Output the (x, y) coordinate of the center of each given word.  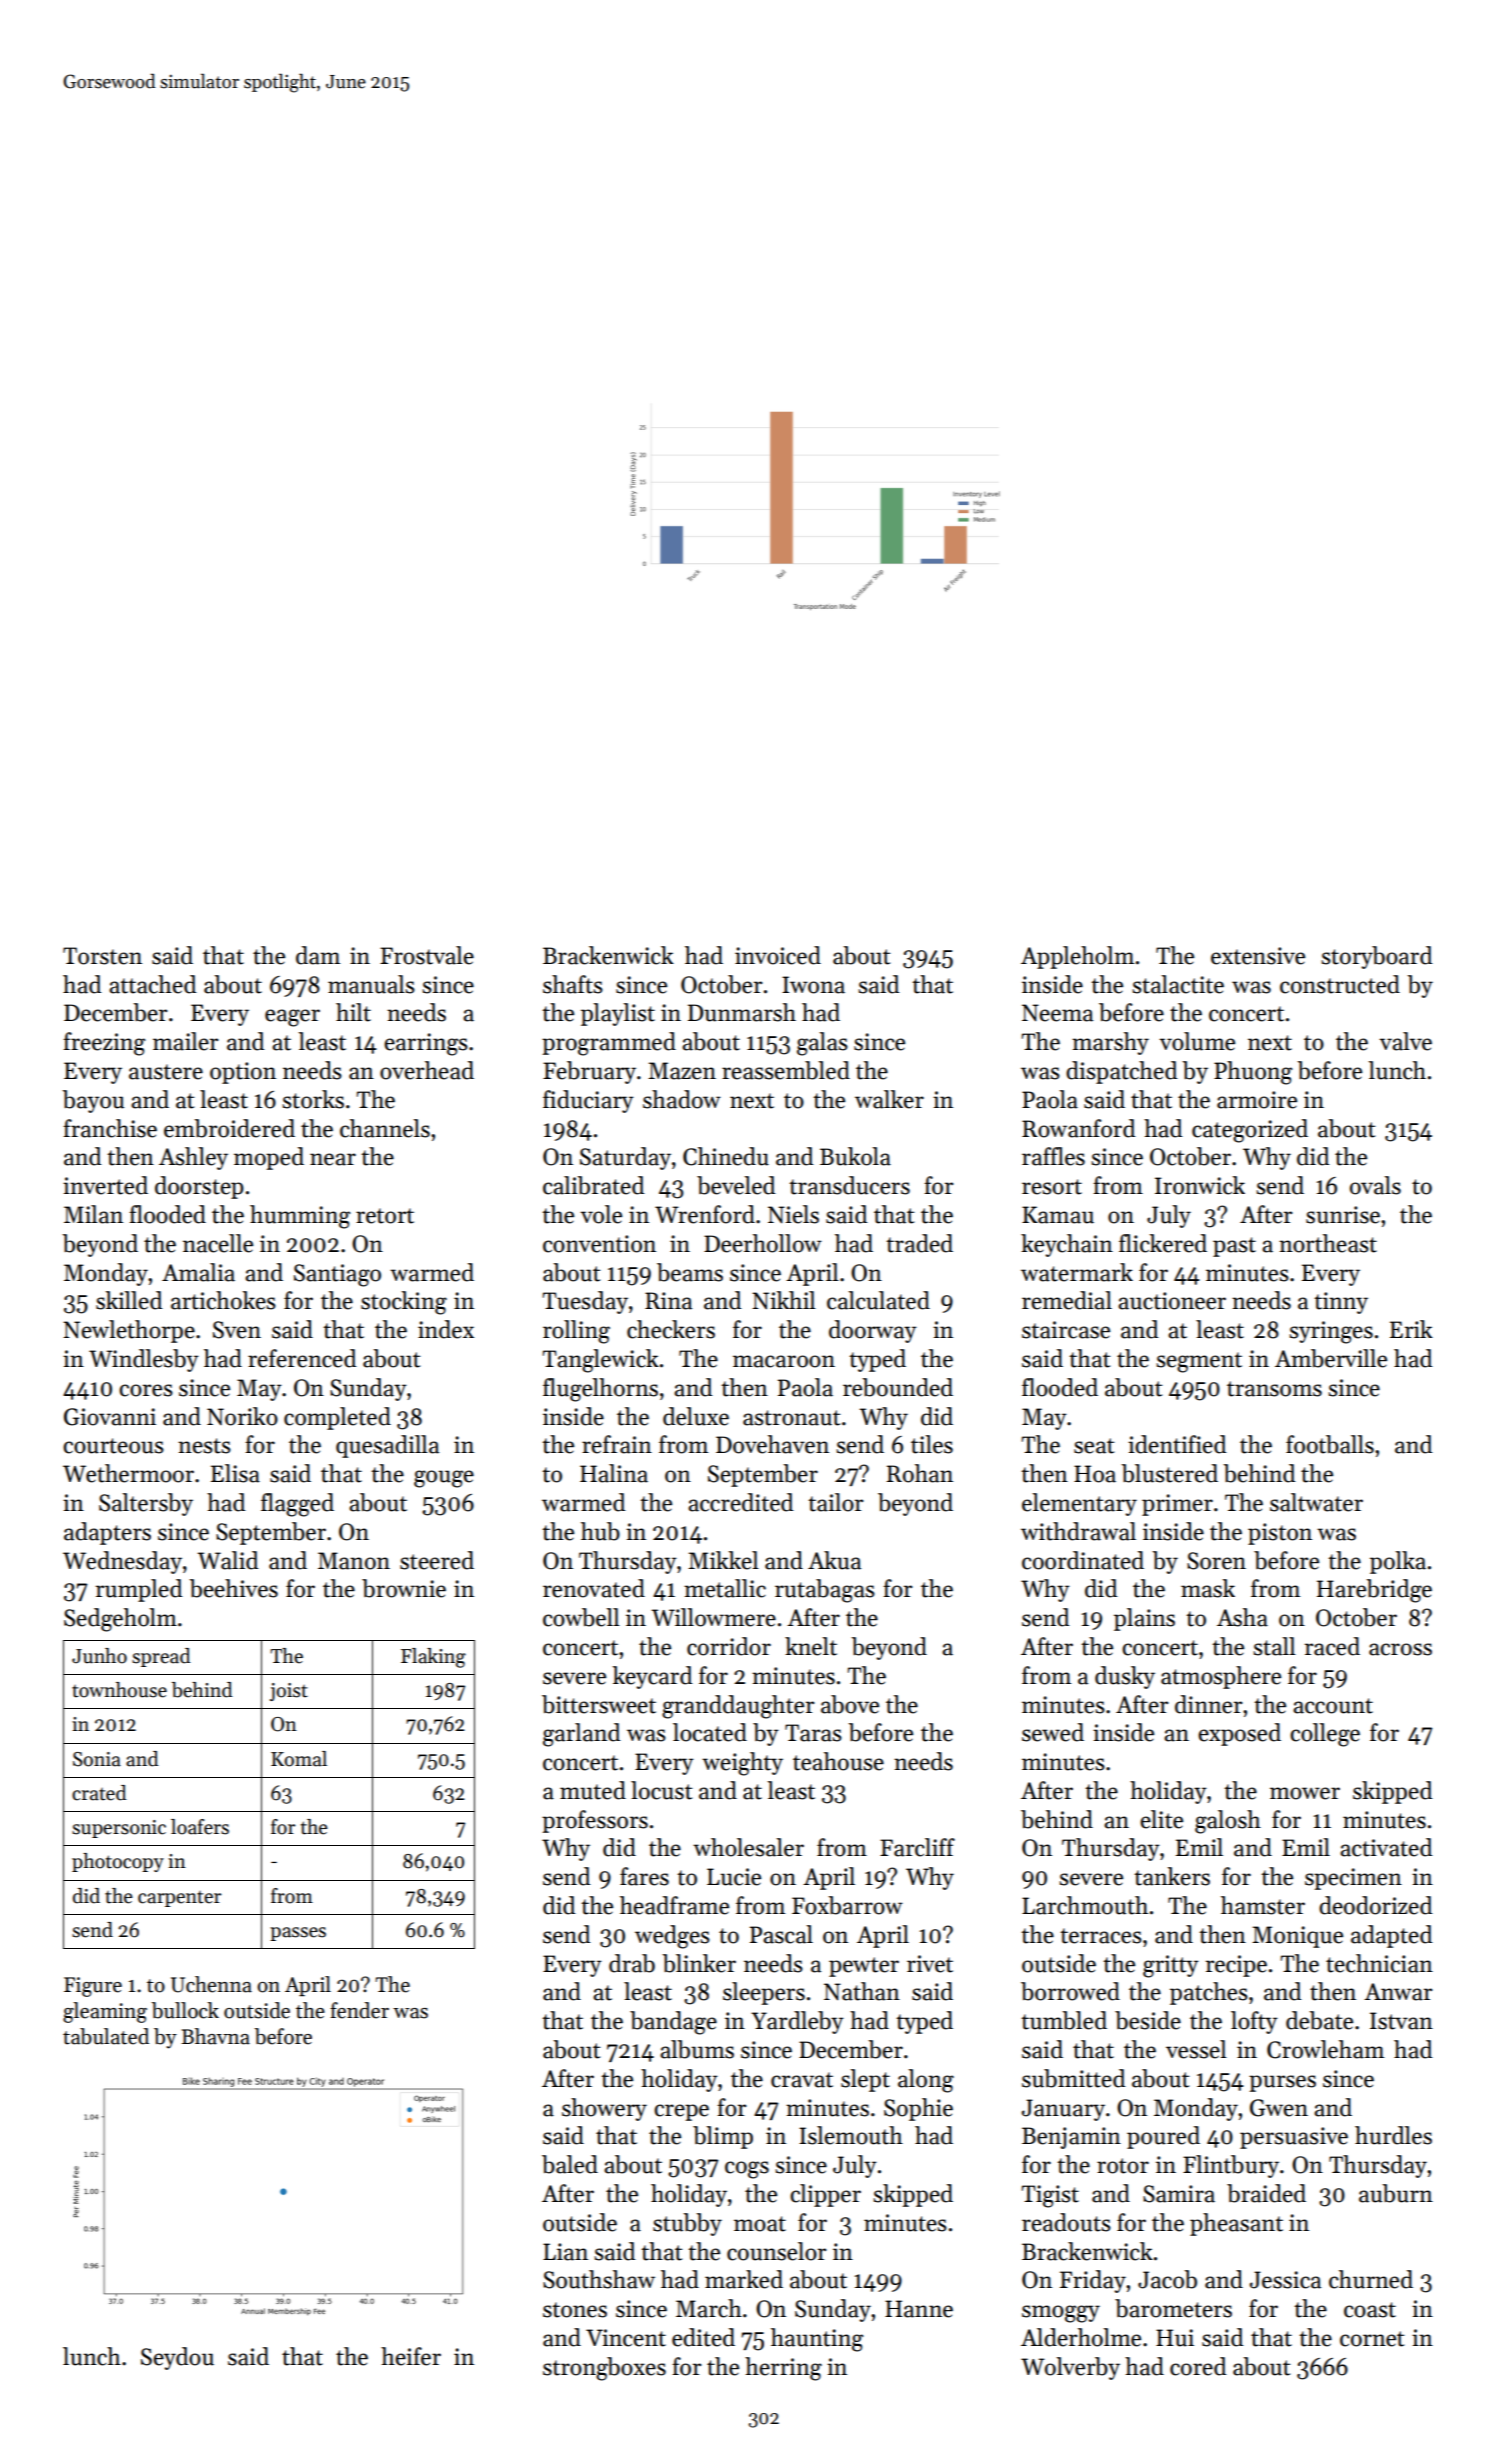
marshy (1110, 1043)
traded (919, 1243)
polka (1398, 1562)
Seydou (177, 2358)
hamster (1263, 1905)
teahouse (838, 1761)
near (333, 1159)
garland (581, 1735)
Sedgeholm (120, 1620)
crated (99, 1793)
